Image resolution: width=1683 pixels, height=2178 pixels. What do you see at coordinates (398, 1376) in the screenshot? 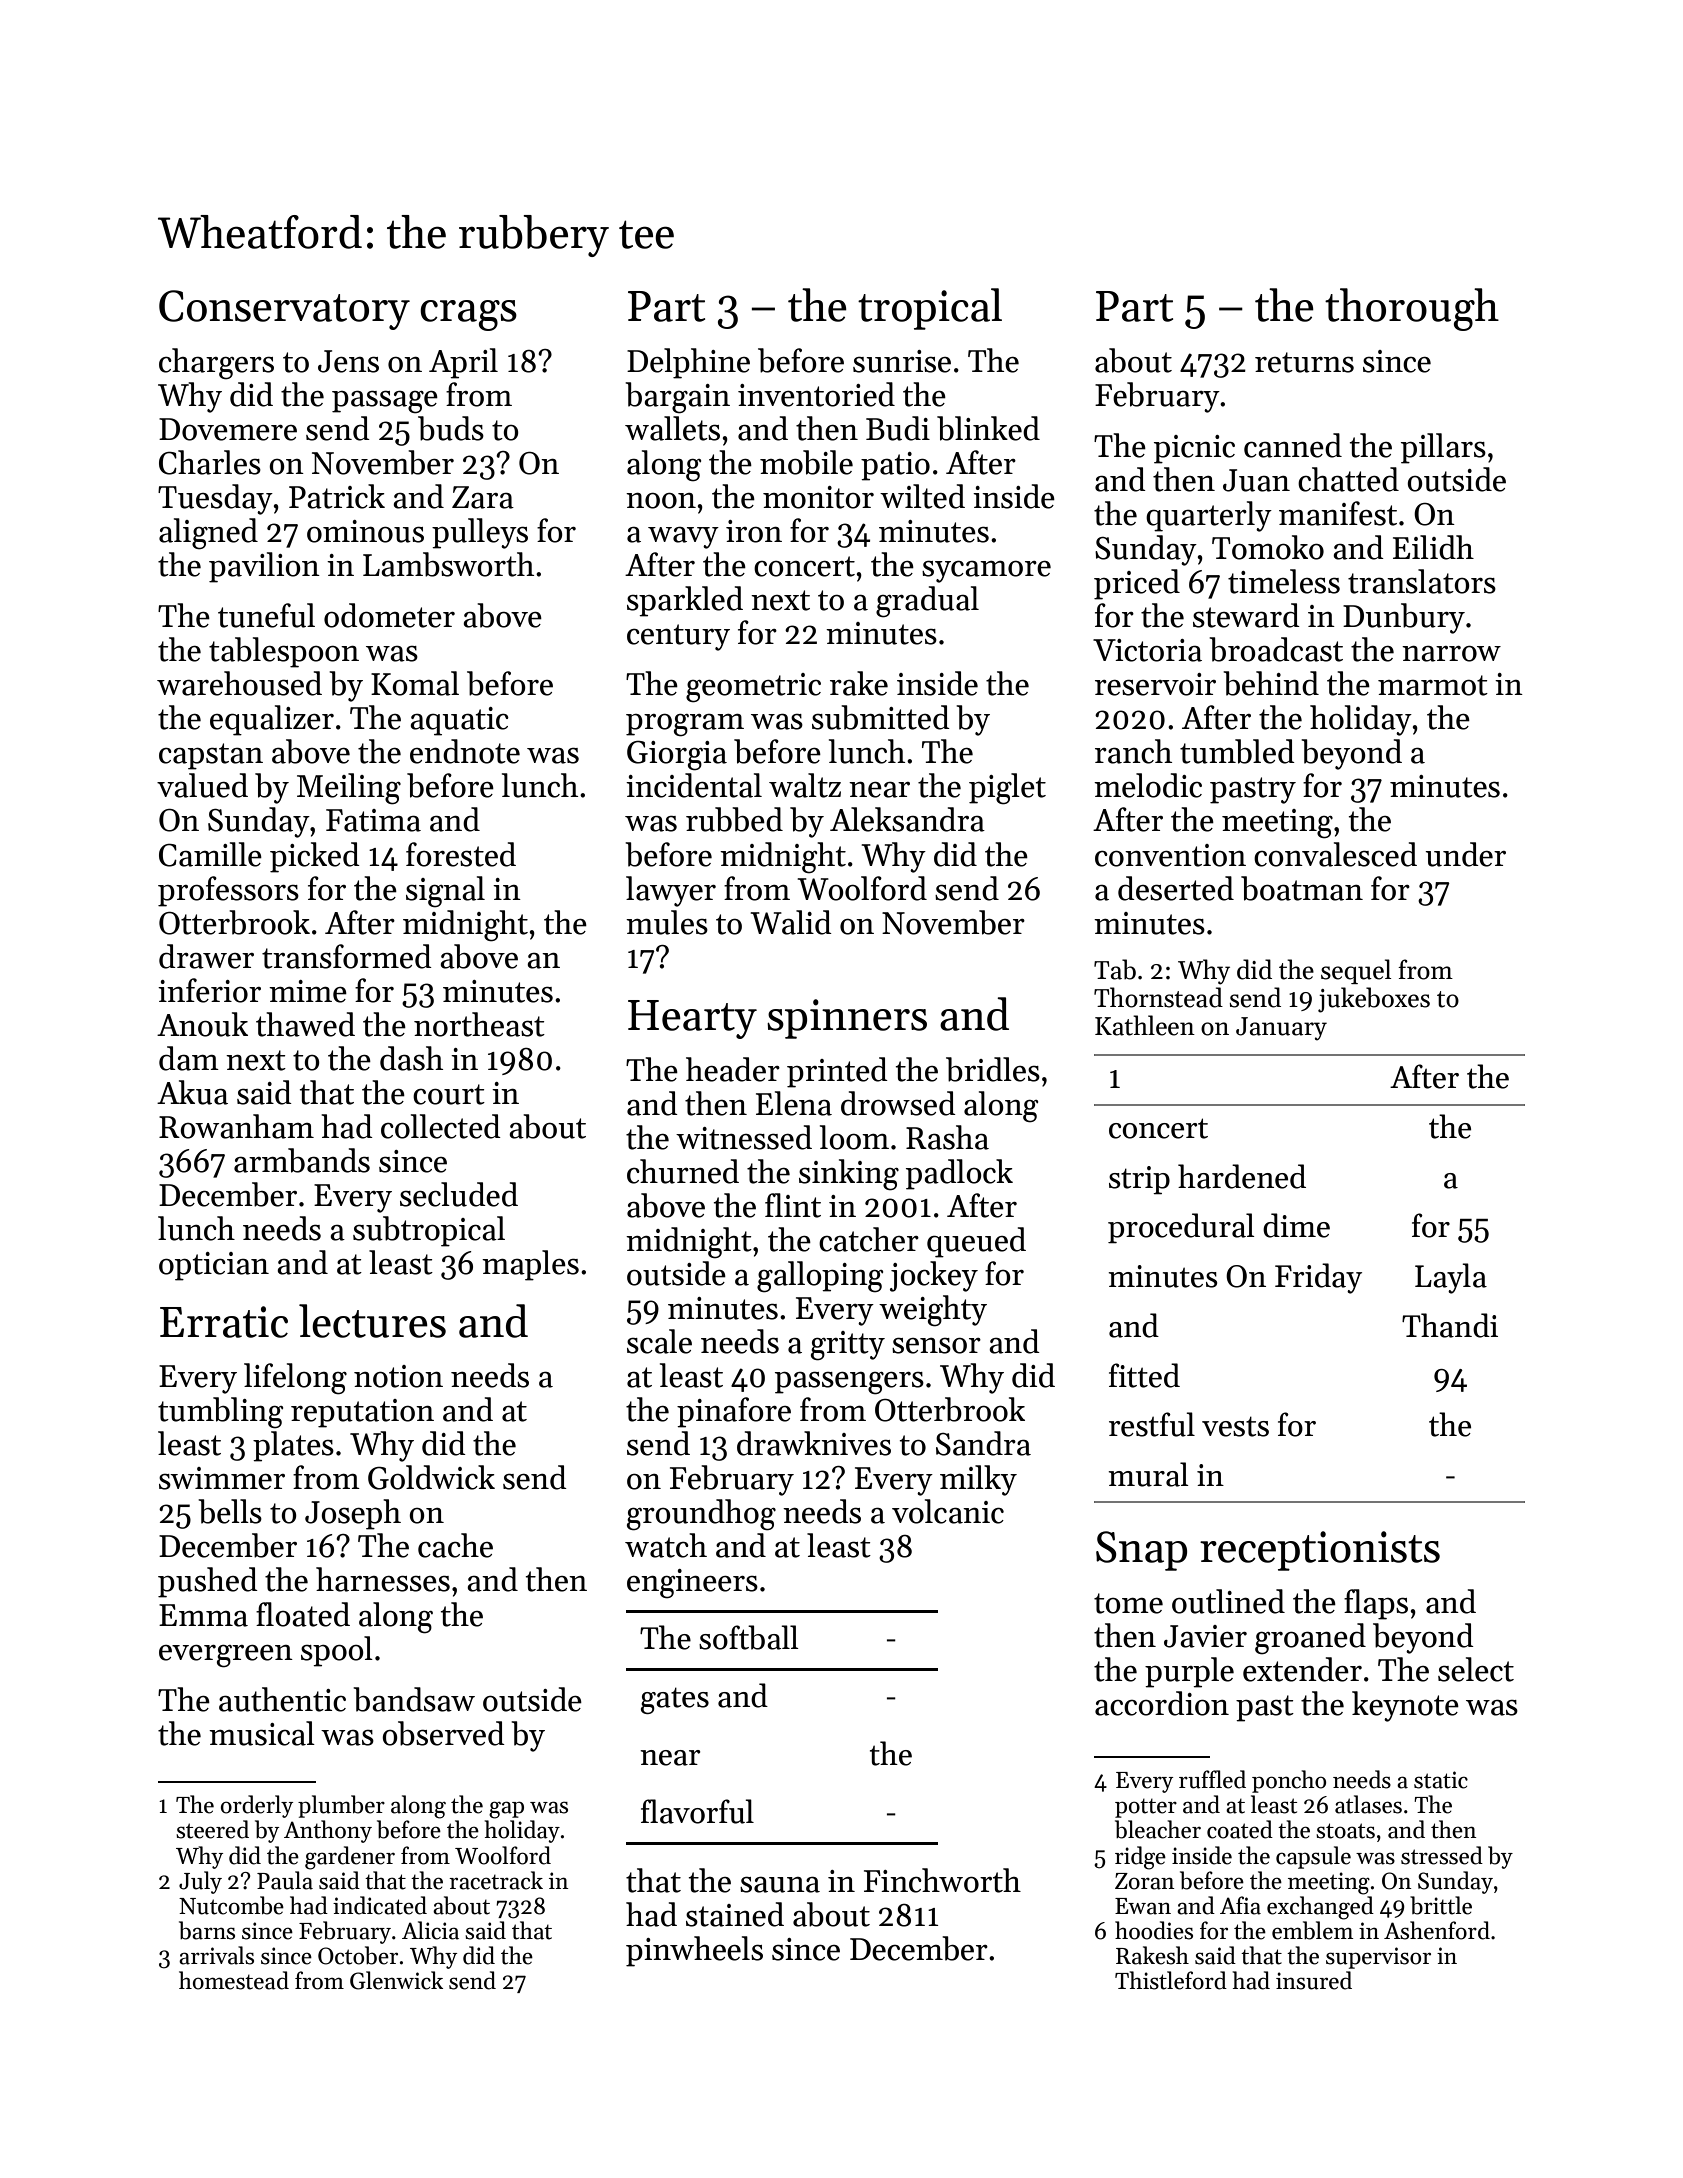
I see `notion` at bounding box center [398, 1376].
